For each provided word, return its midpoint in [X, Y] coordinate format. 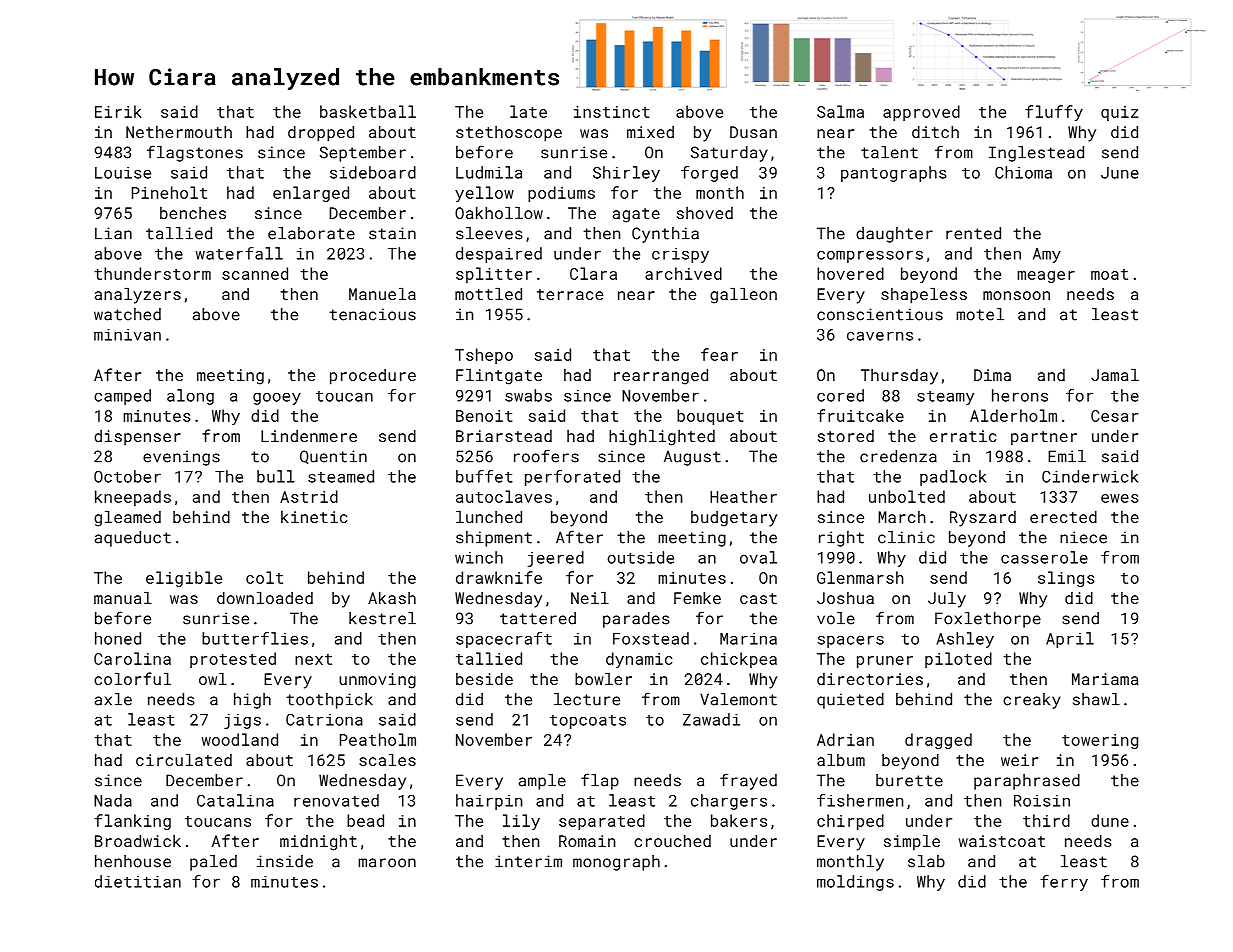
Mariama [1105, 679]
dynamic [639, 660]
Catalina [235, 800]
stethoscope [509, 134]
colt [264, 577]
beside [484, 679]
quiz [1120, 113]
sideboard [373, 172]
